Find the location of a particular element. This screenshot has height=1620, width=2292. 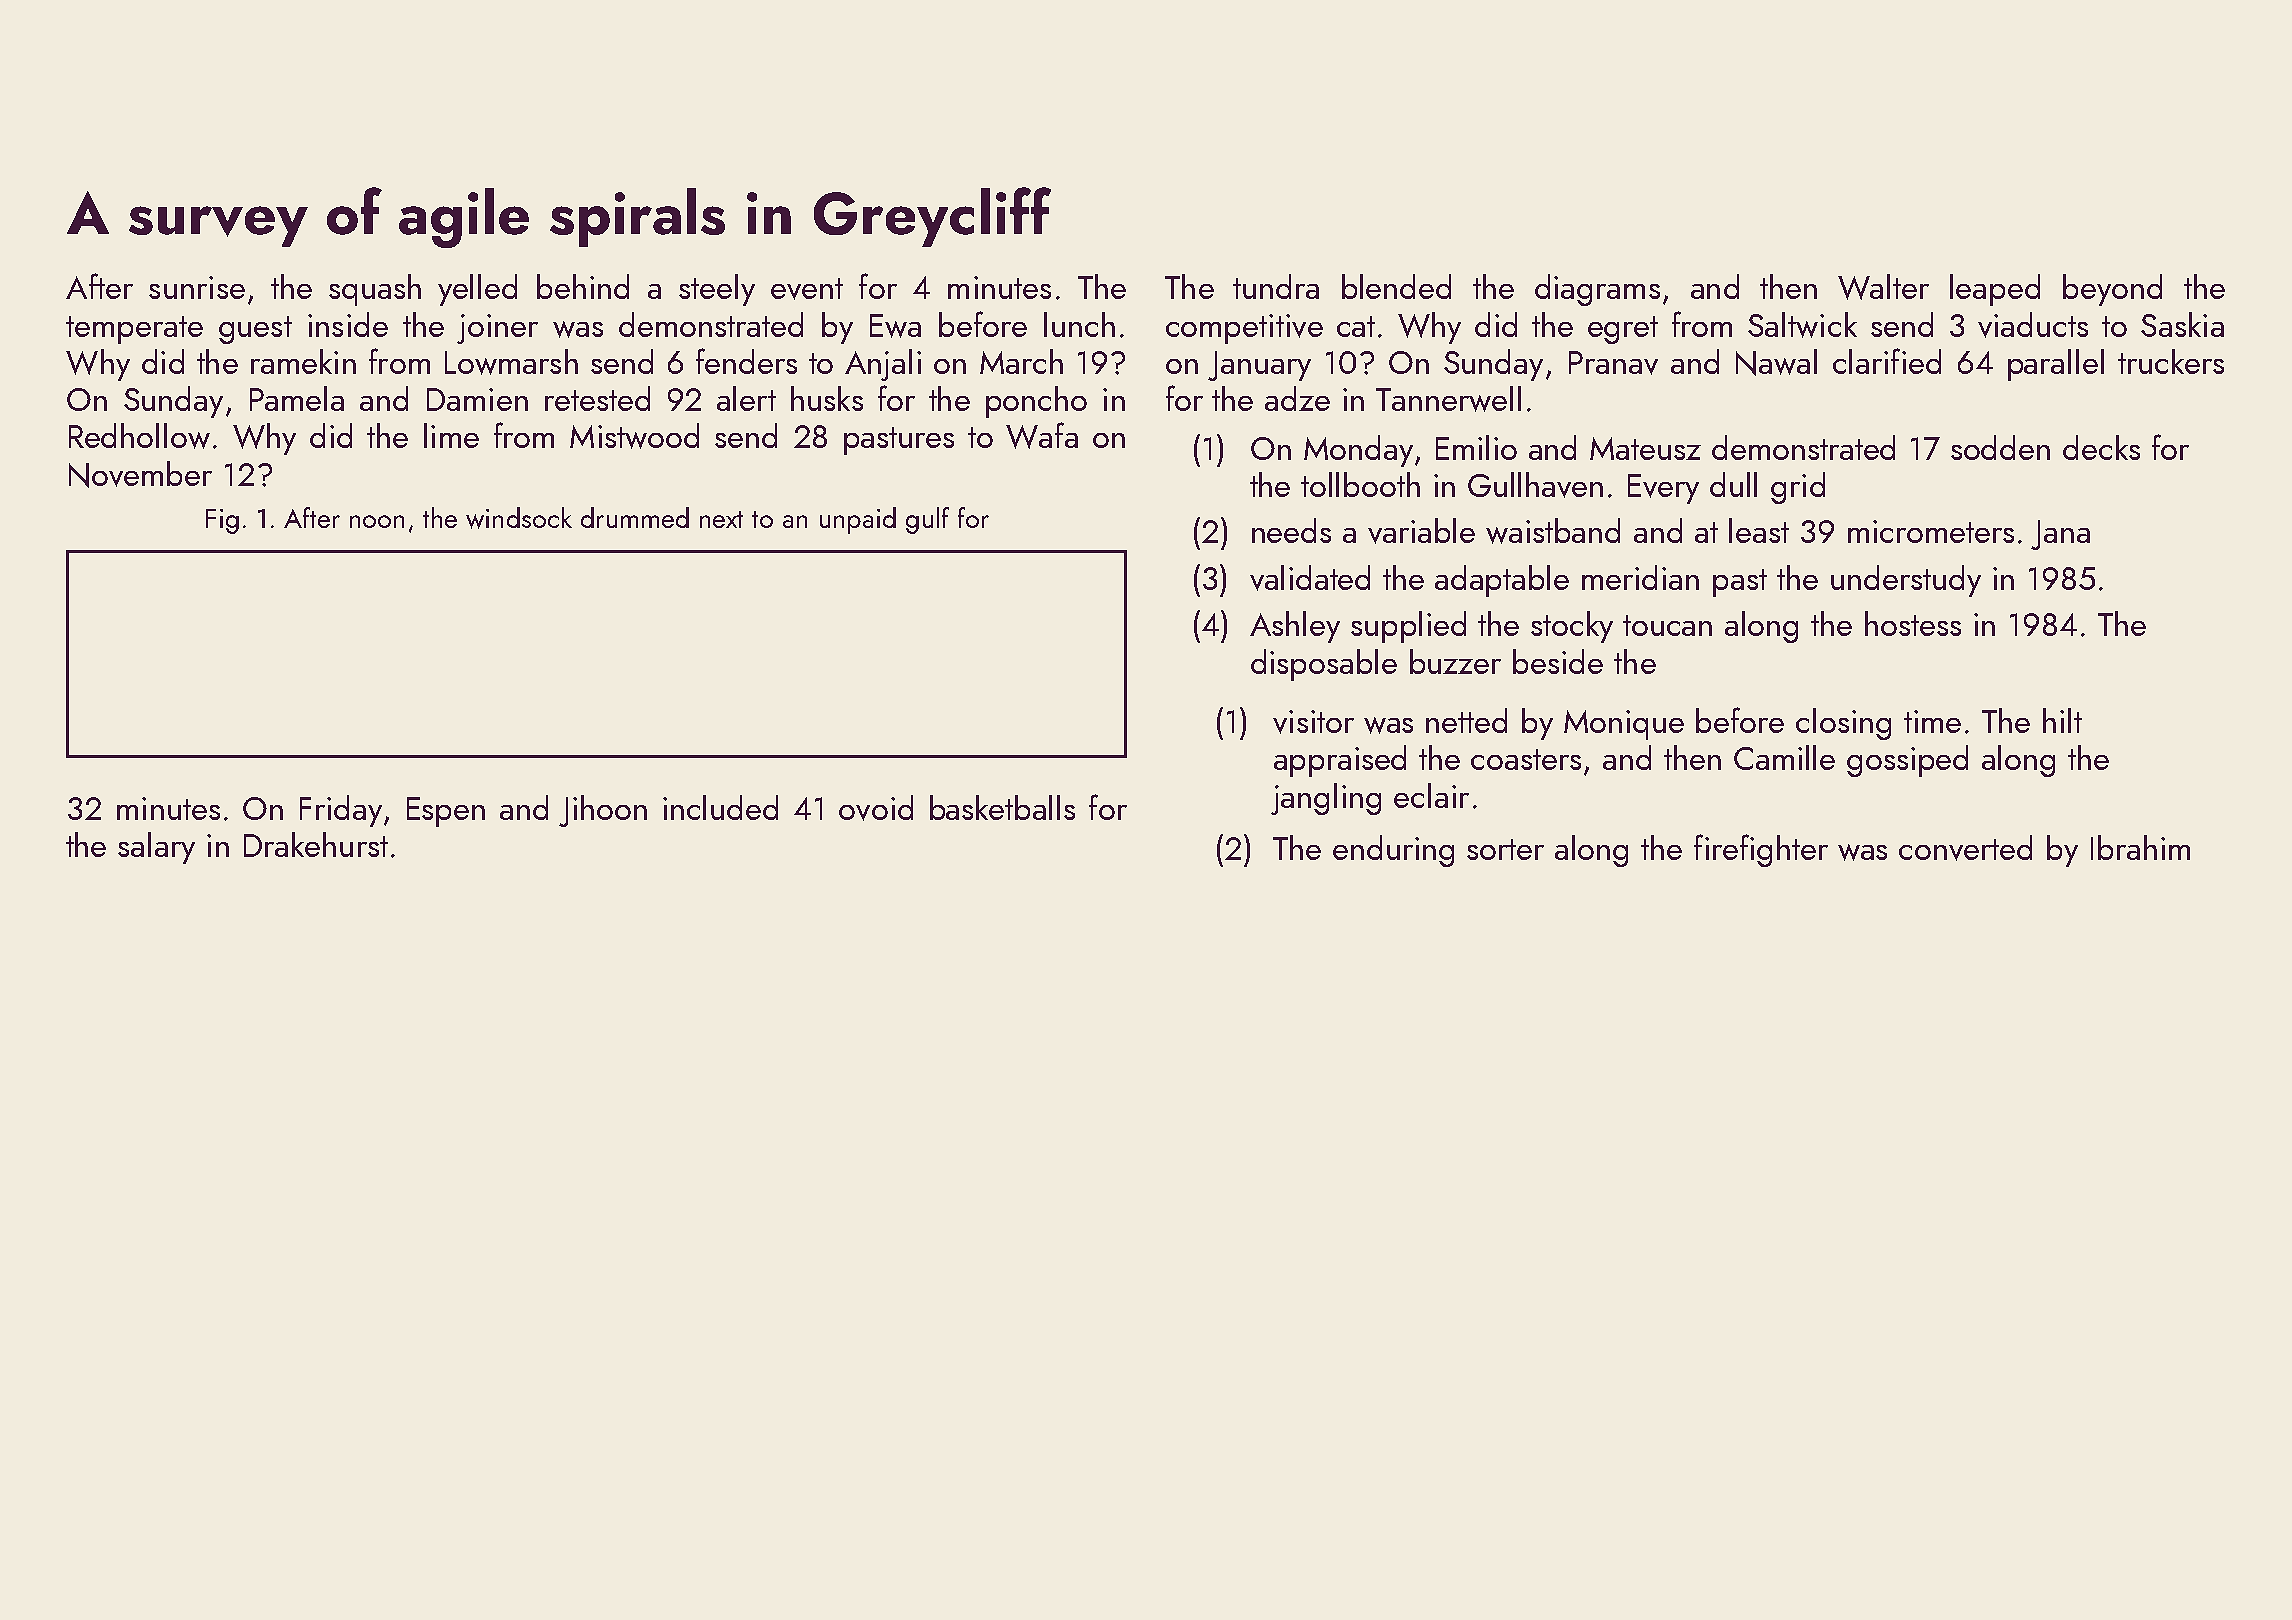

squash is located at coordinates (375, 290).
